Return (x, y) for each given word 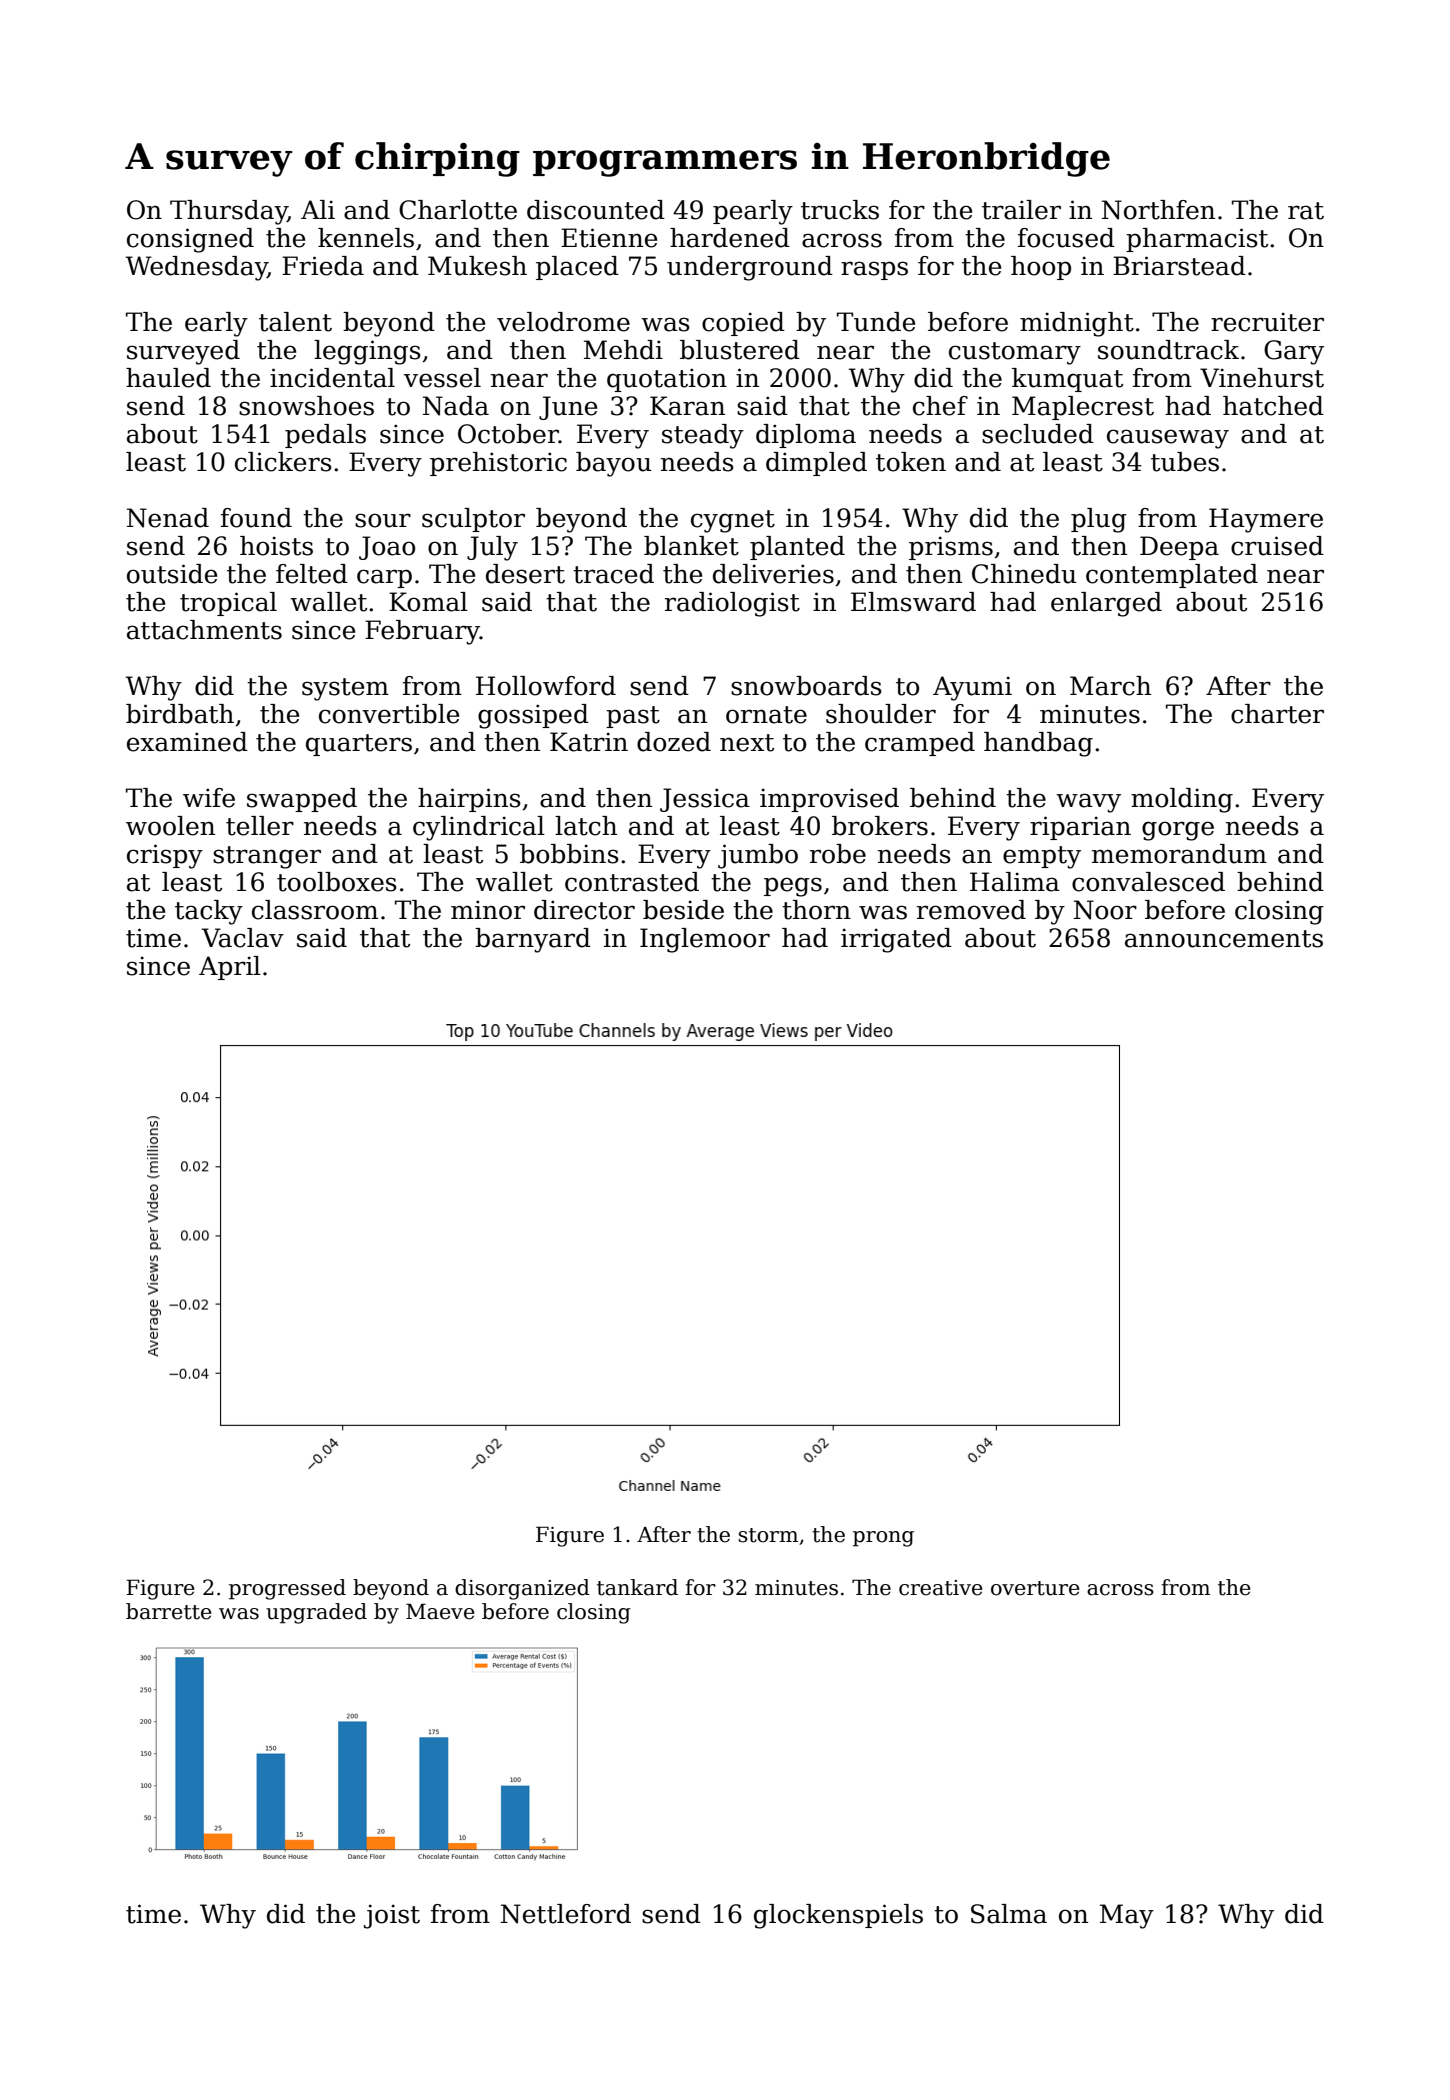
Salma (1009, 1914)
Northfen (1158, 210)
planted (797, 548)
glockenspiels (838, 1916)
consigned (190, 240)
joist (392, 1916)
